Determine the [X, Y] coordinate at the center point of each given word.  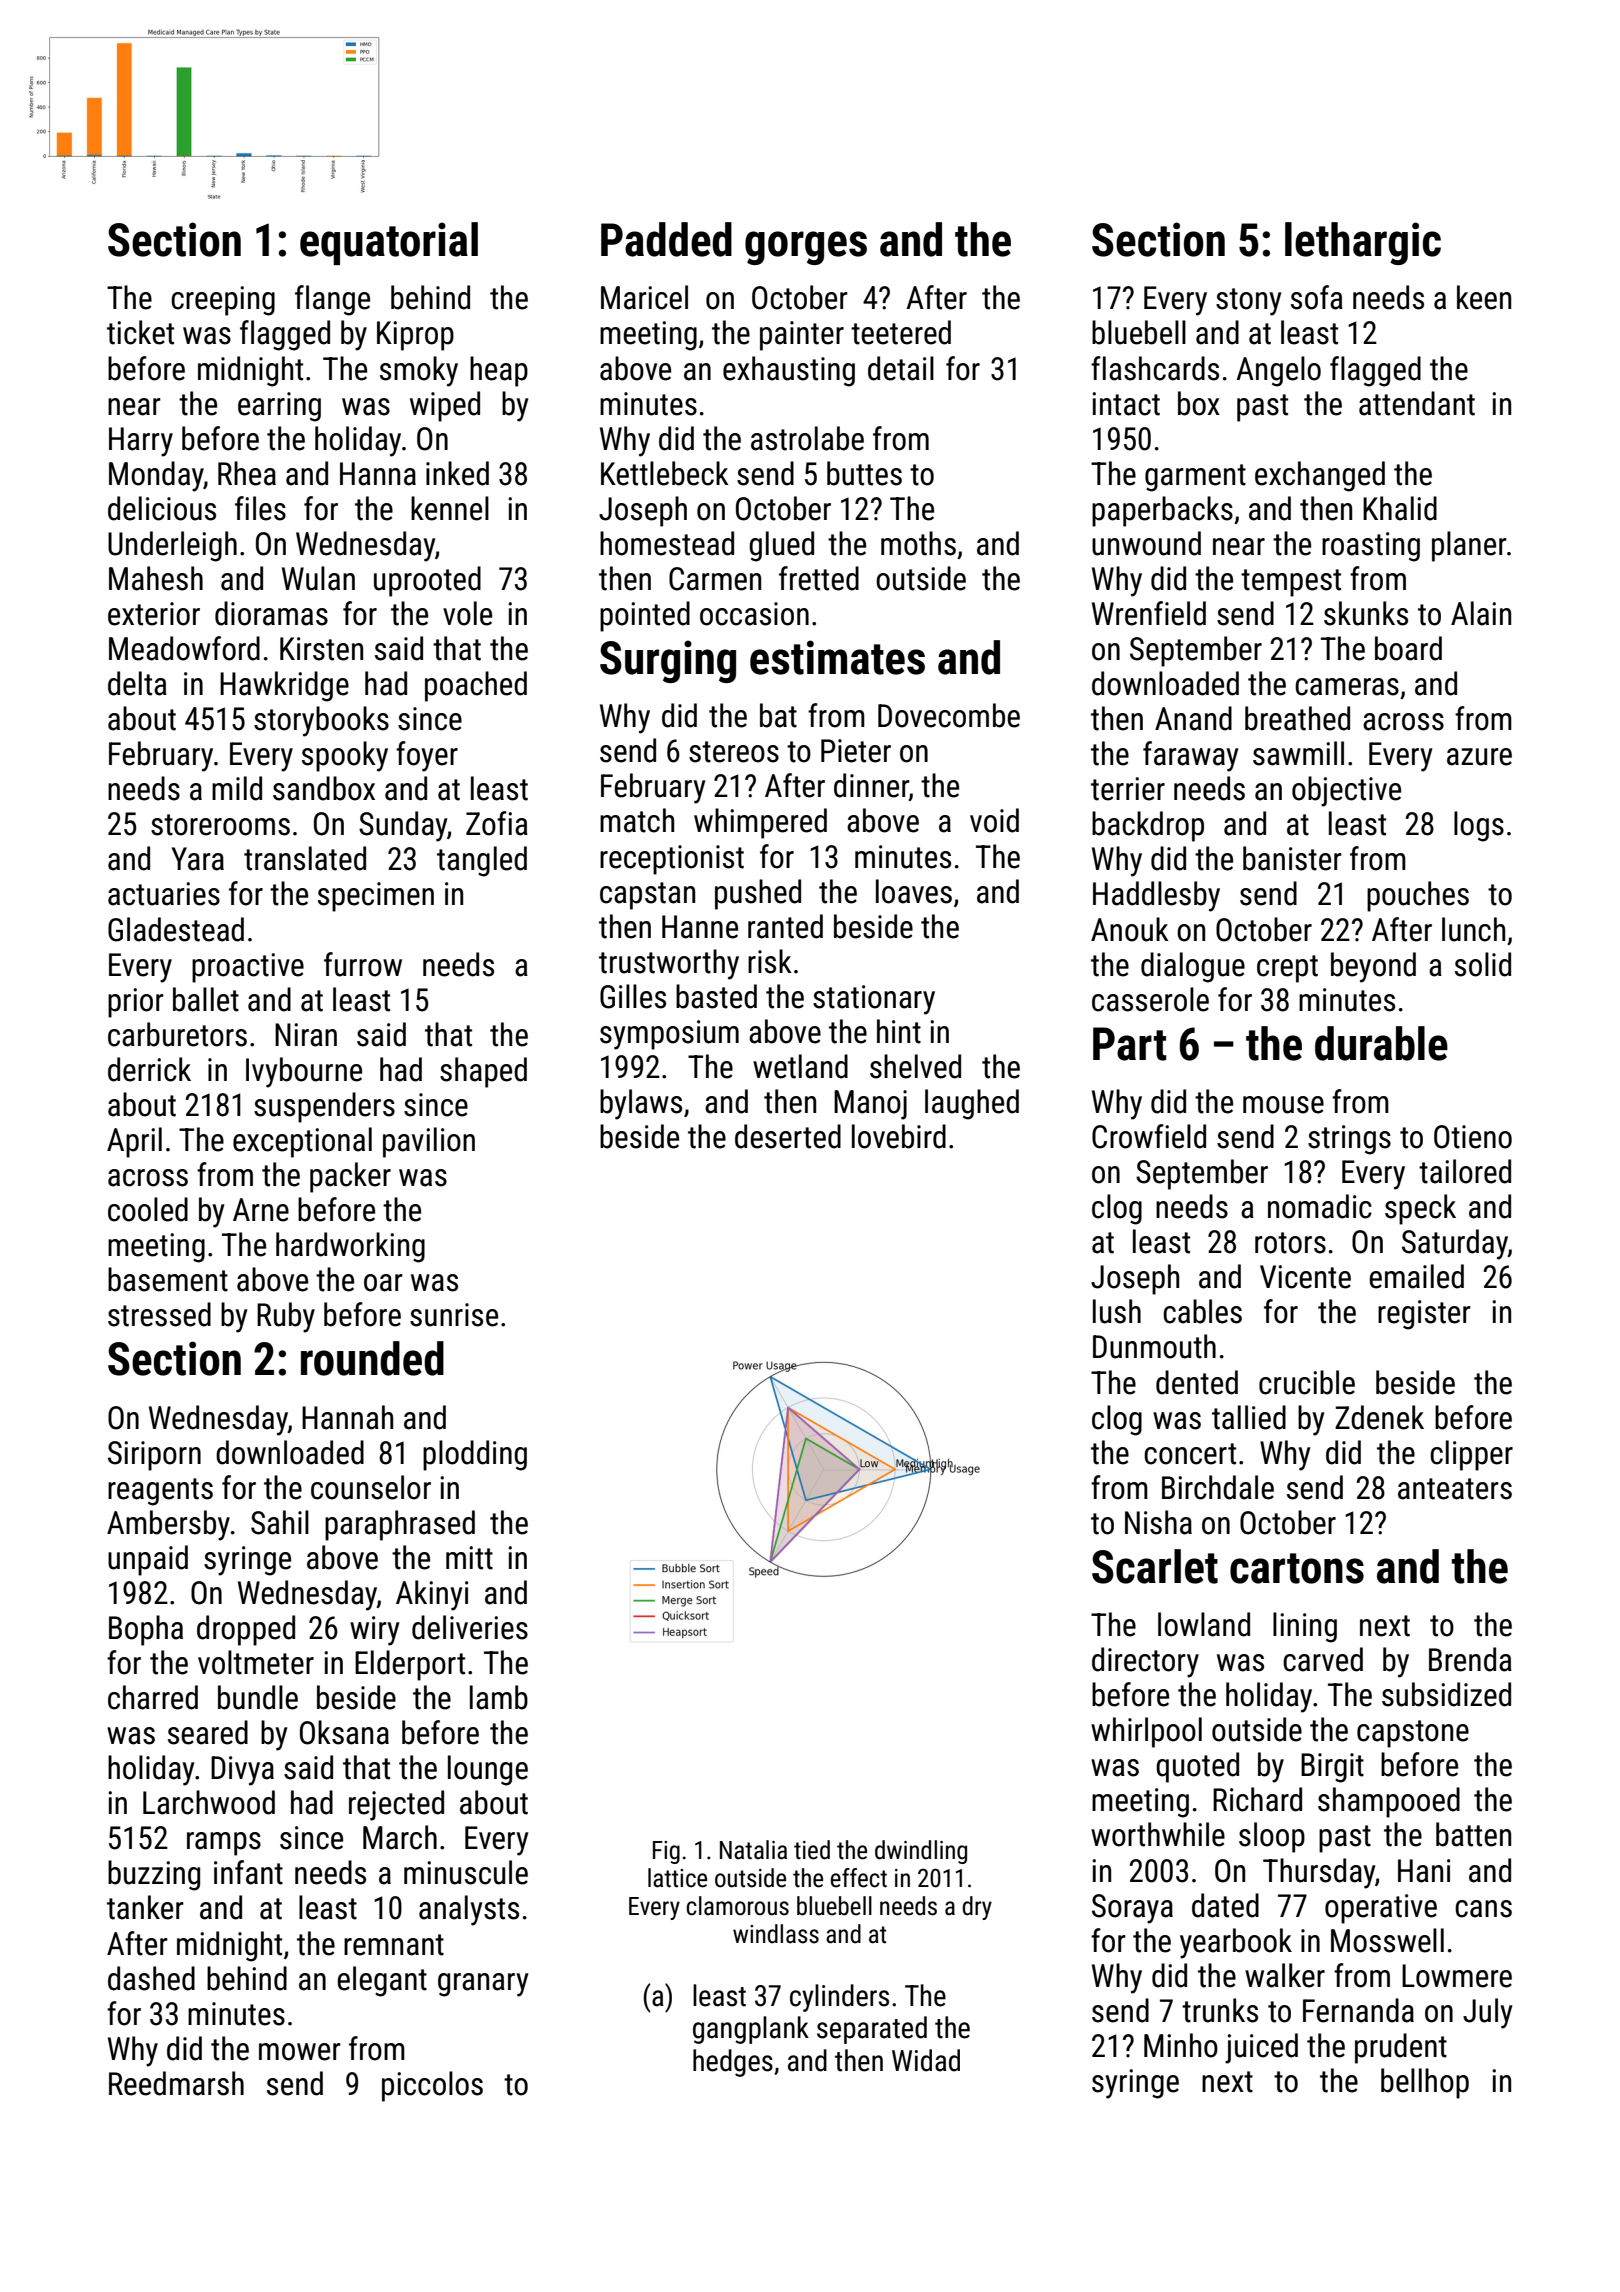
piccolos [432, 2086]
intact [1126, 404]
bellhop [1425, 2083]
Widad [926, 2060]
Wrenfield [1149, 613]
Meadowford [184, 648]
